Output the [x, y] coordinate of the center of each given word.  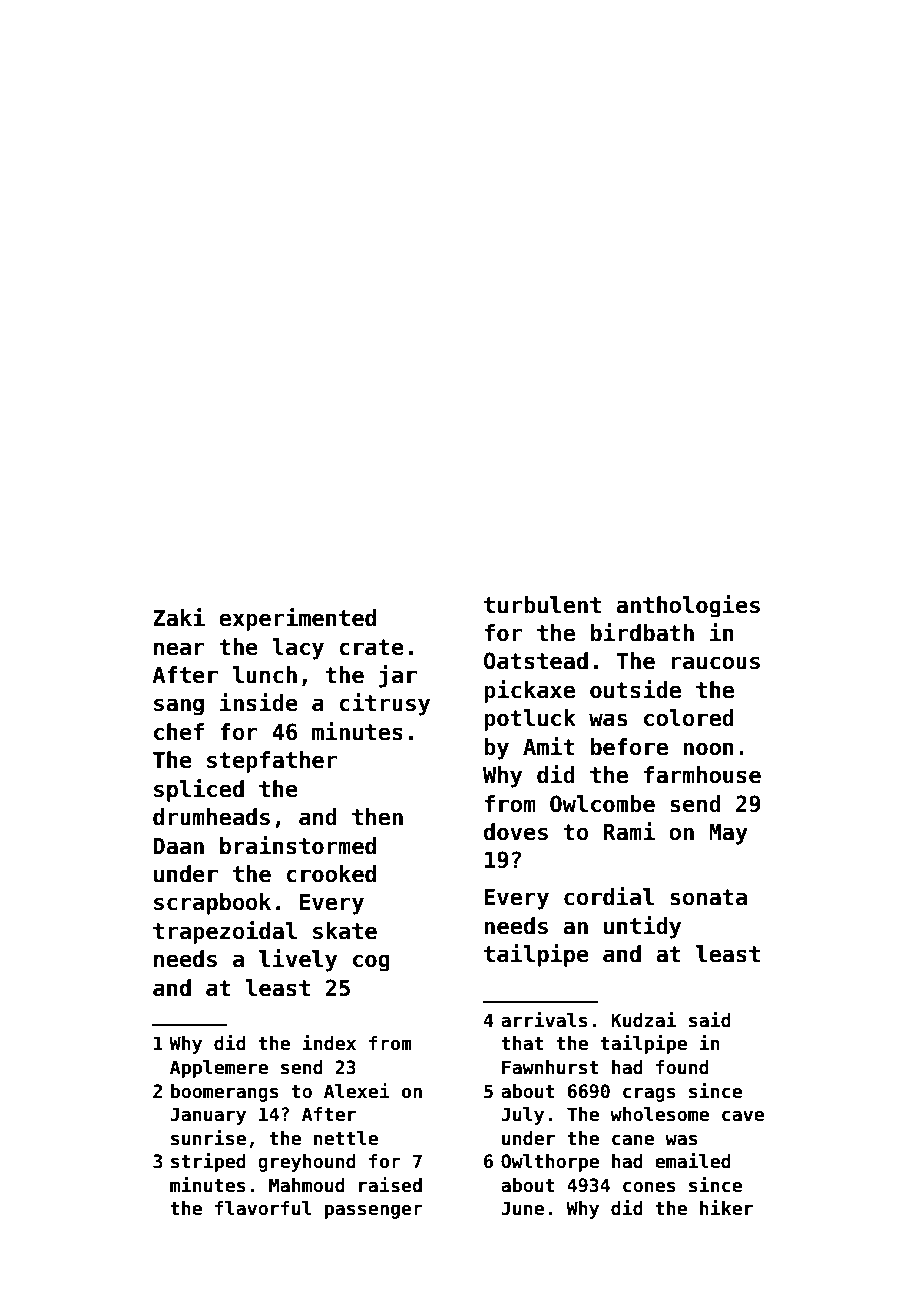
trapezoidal [225, 932]
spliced [199, 790]
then [377, 817]
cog [371, 963]
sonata [708, 897]
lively [298, 960]
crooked [331, 874]
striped [208, 1162]
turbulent [542, 605]
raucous [715, 663]
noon [709, 749]
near [179, 649]
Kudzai [643, 1020]
